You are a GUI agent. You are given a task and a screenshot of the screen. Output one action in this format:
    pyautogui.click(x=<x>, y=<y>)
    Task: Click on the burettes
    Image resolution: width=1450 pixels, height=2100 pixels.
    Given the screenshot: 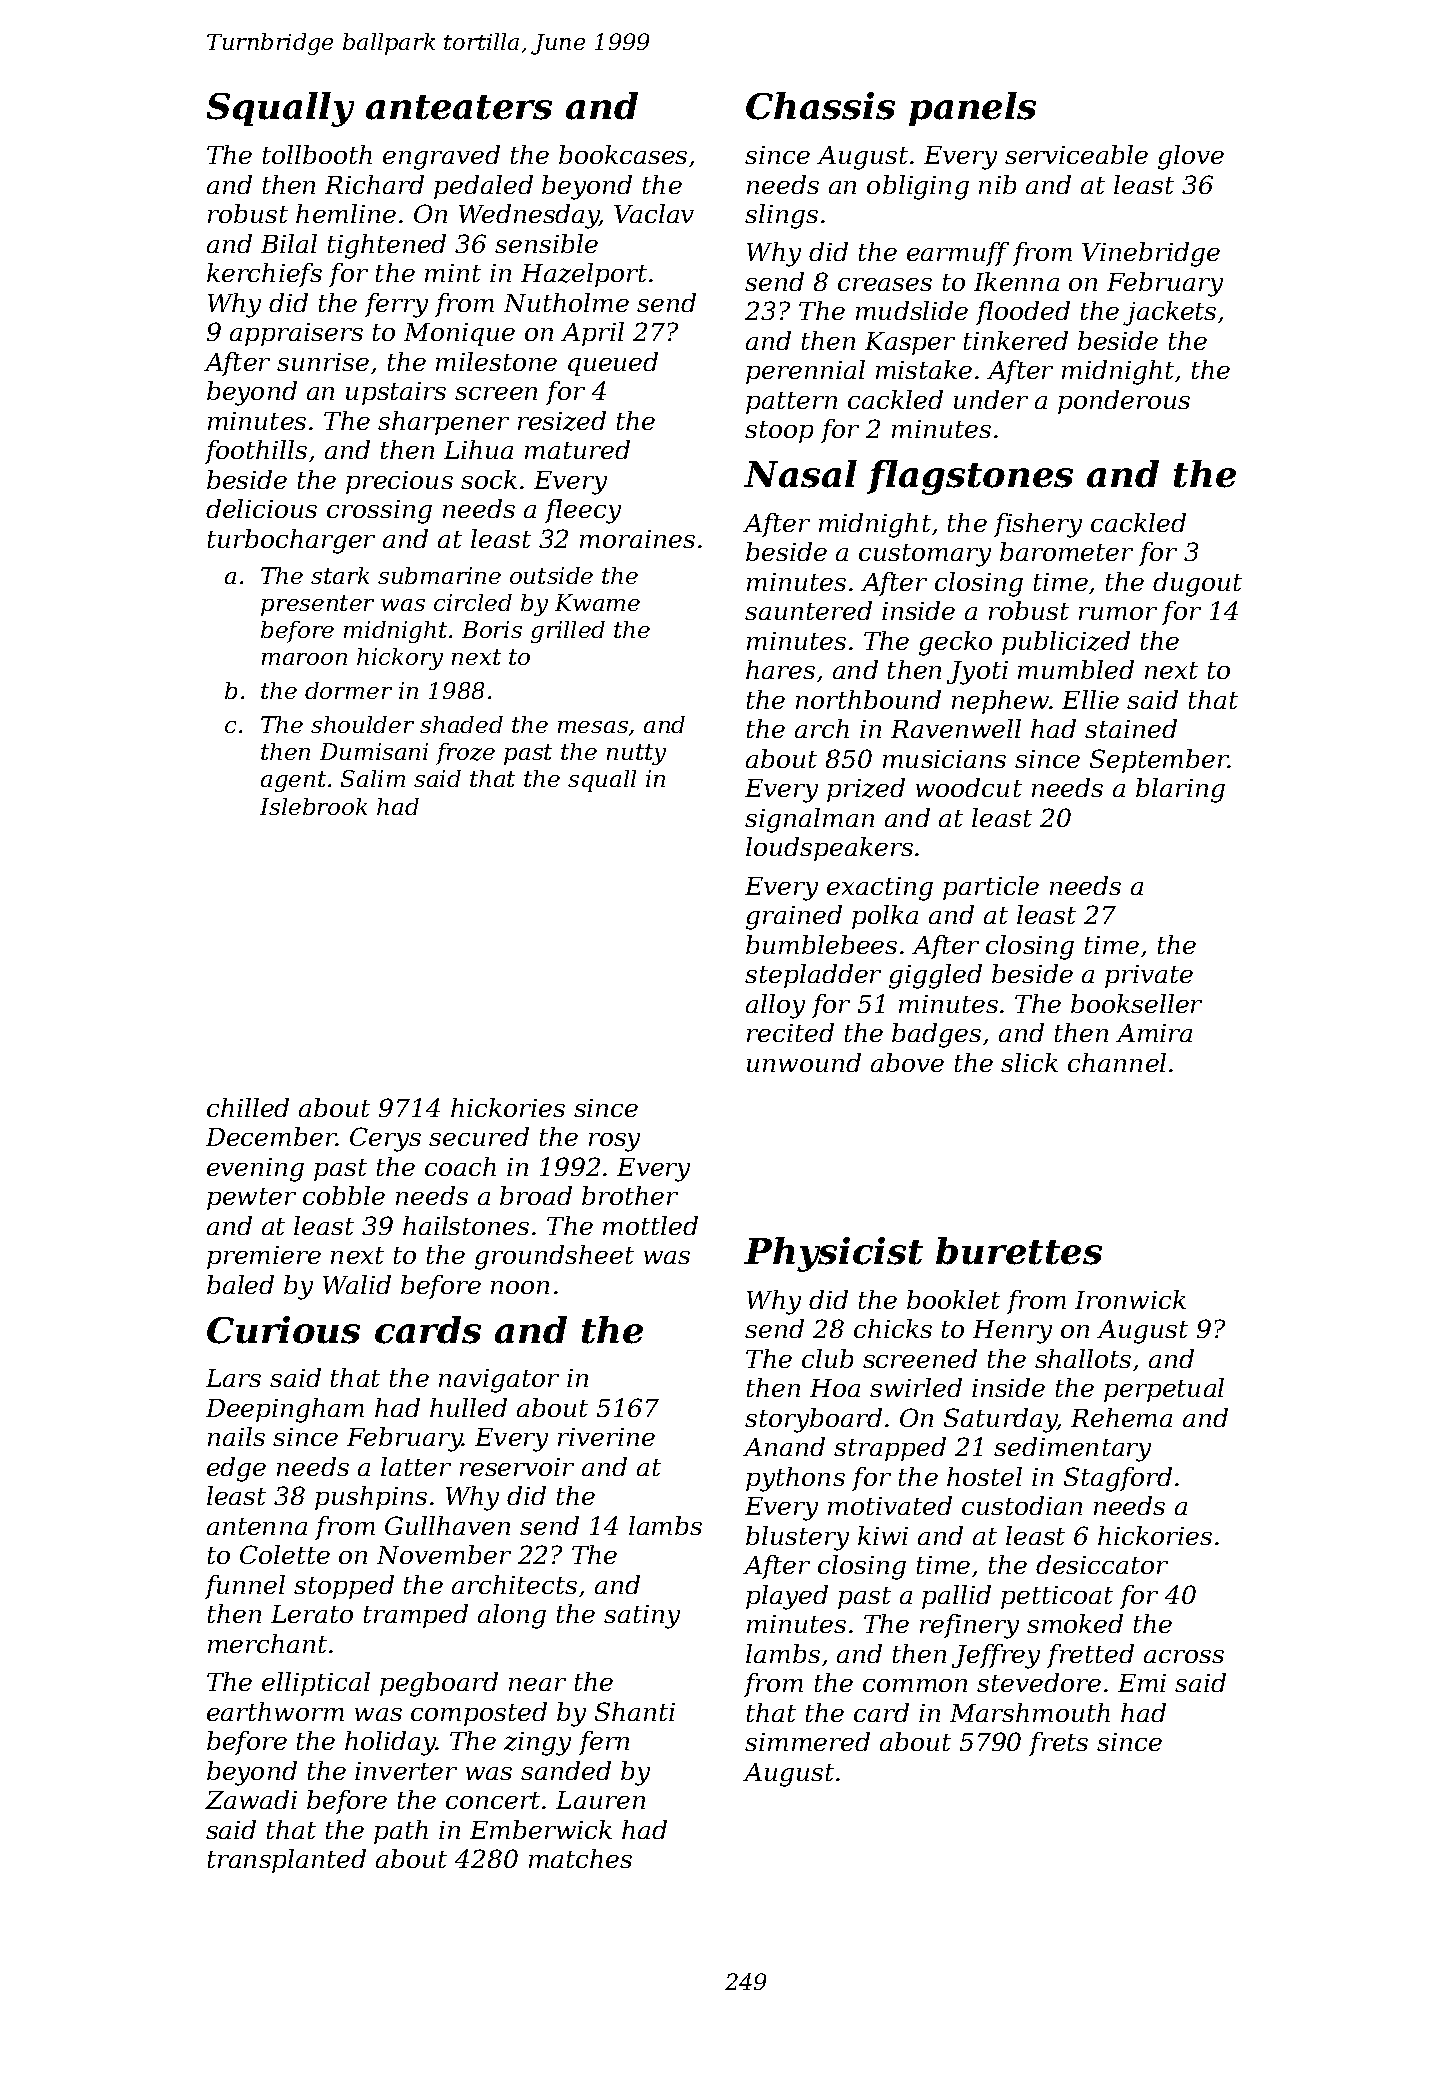 What is the action you would take?
    pyautogui.click(x=1019, y=1251)
